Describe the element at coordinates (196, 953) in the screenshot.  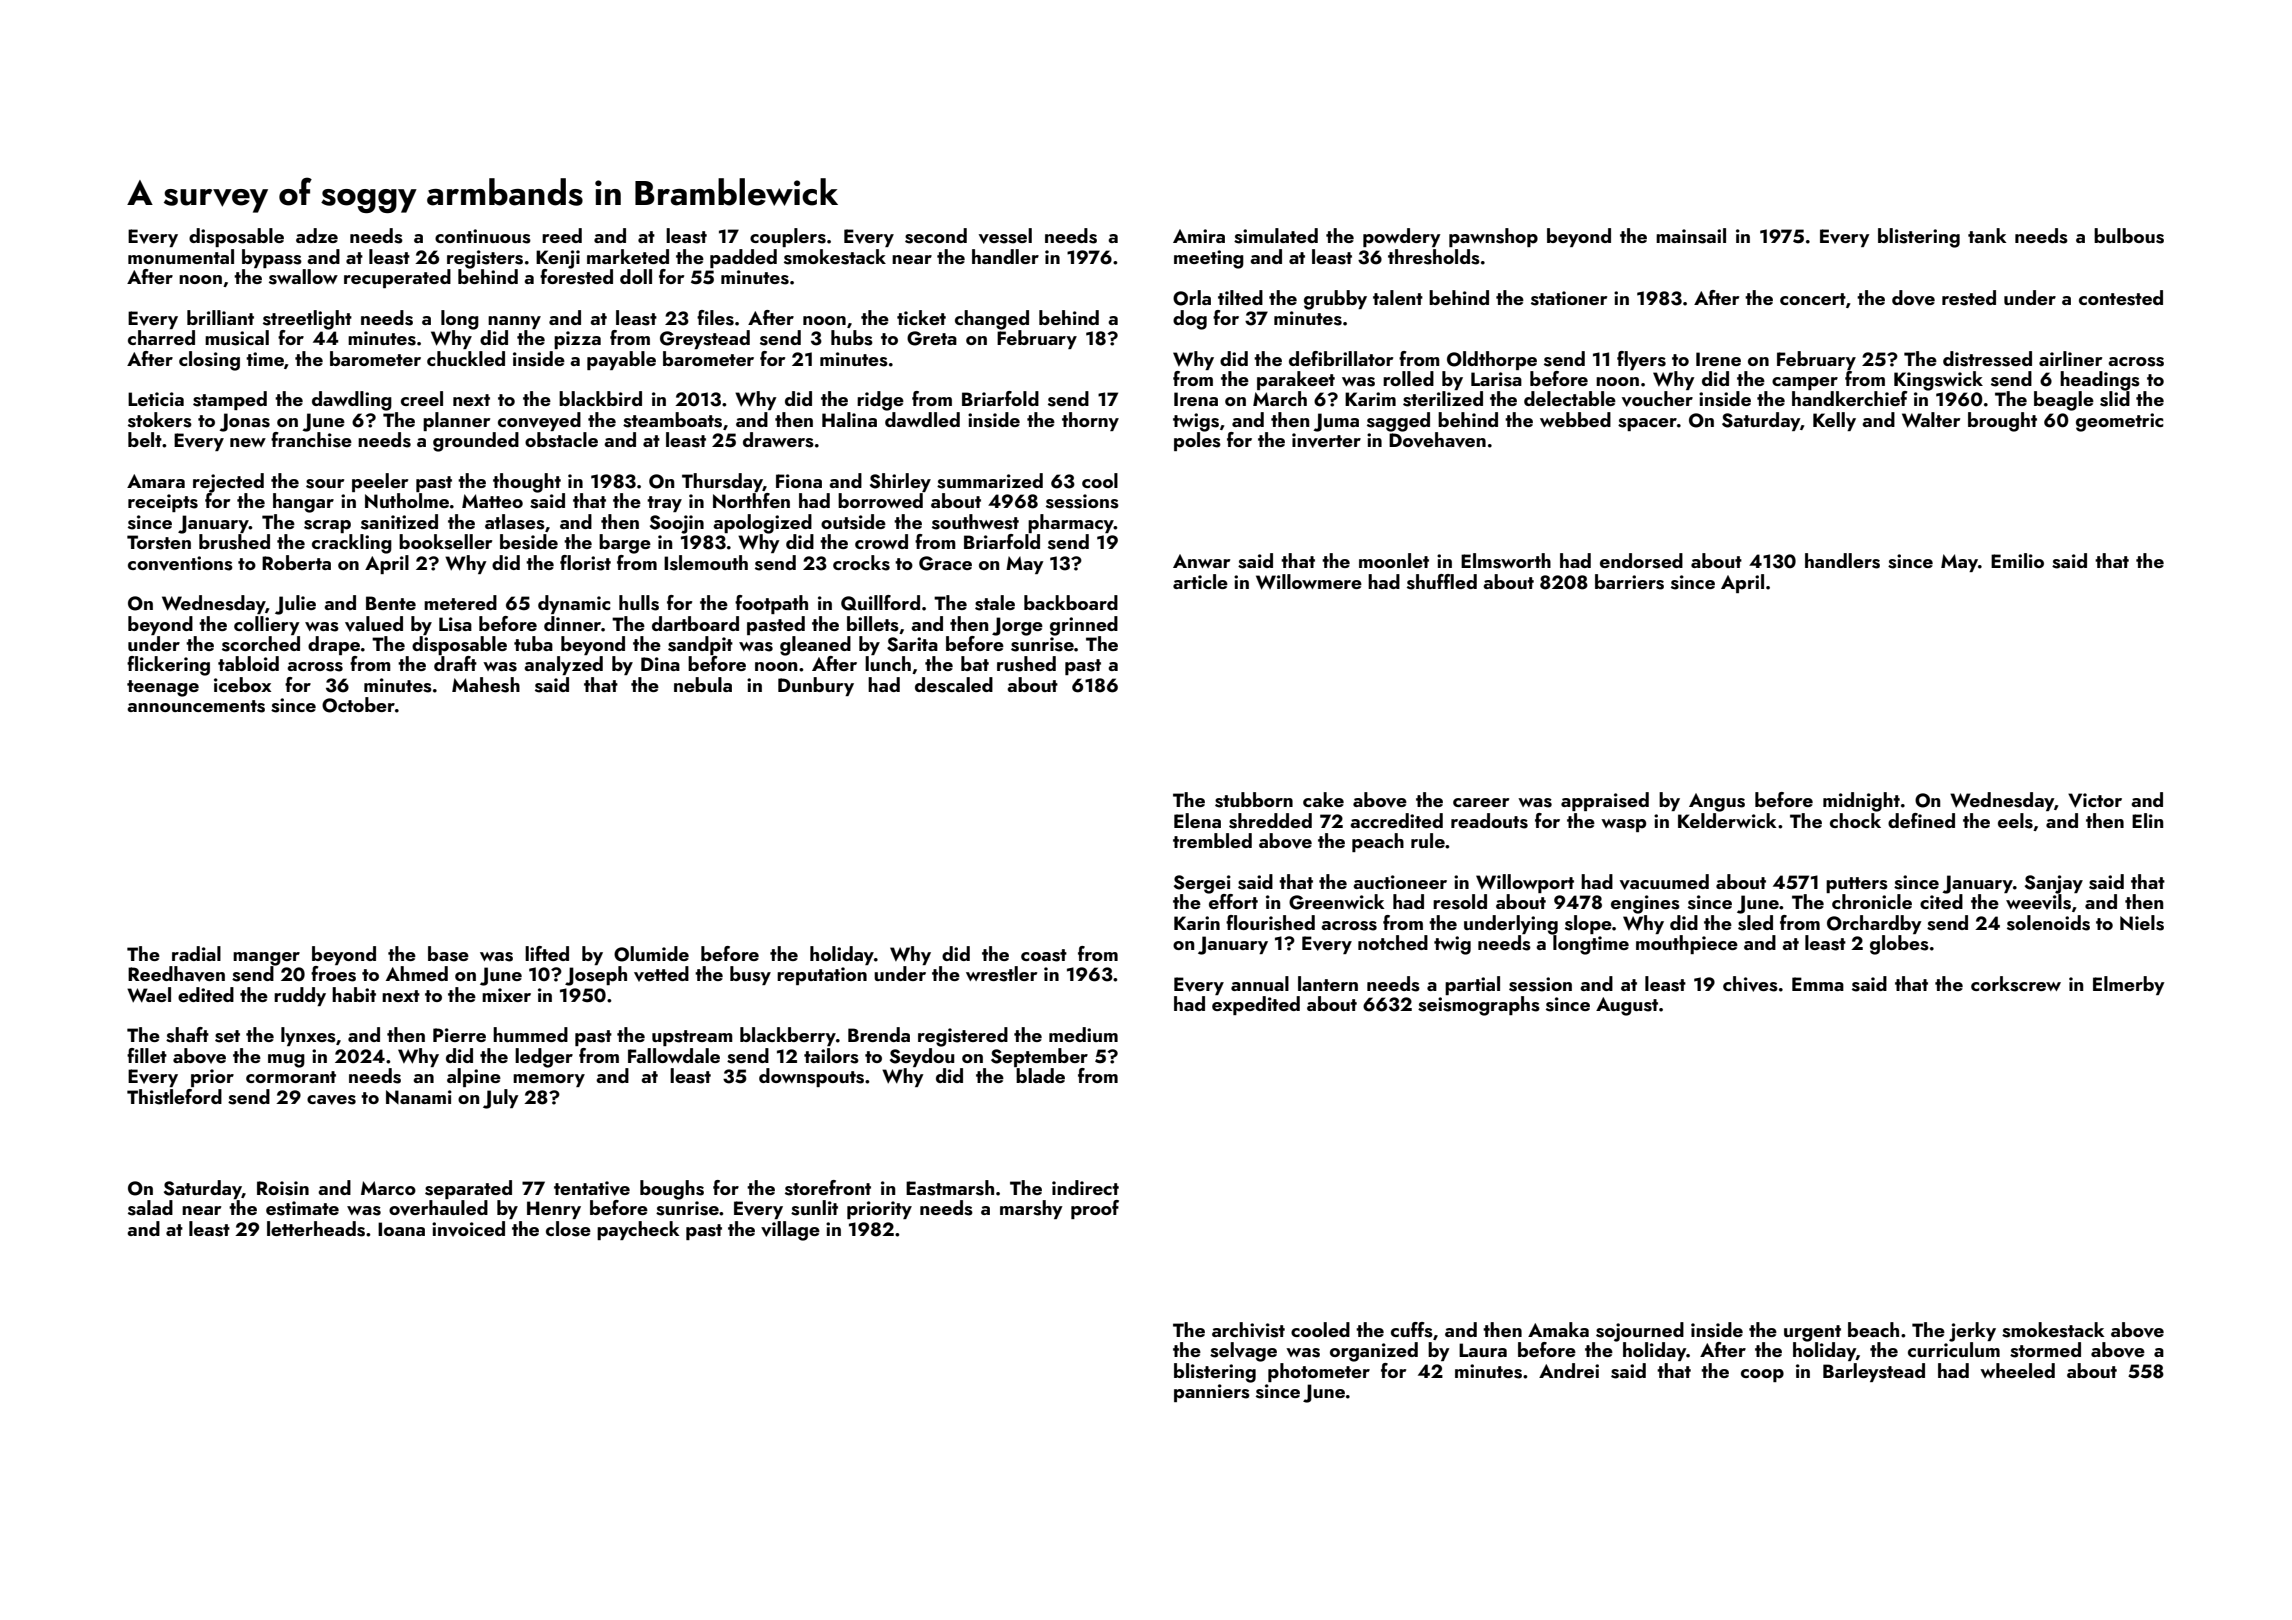
I see `radial` at that location.
